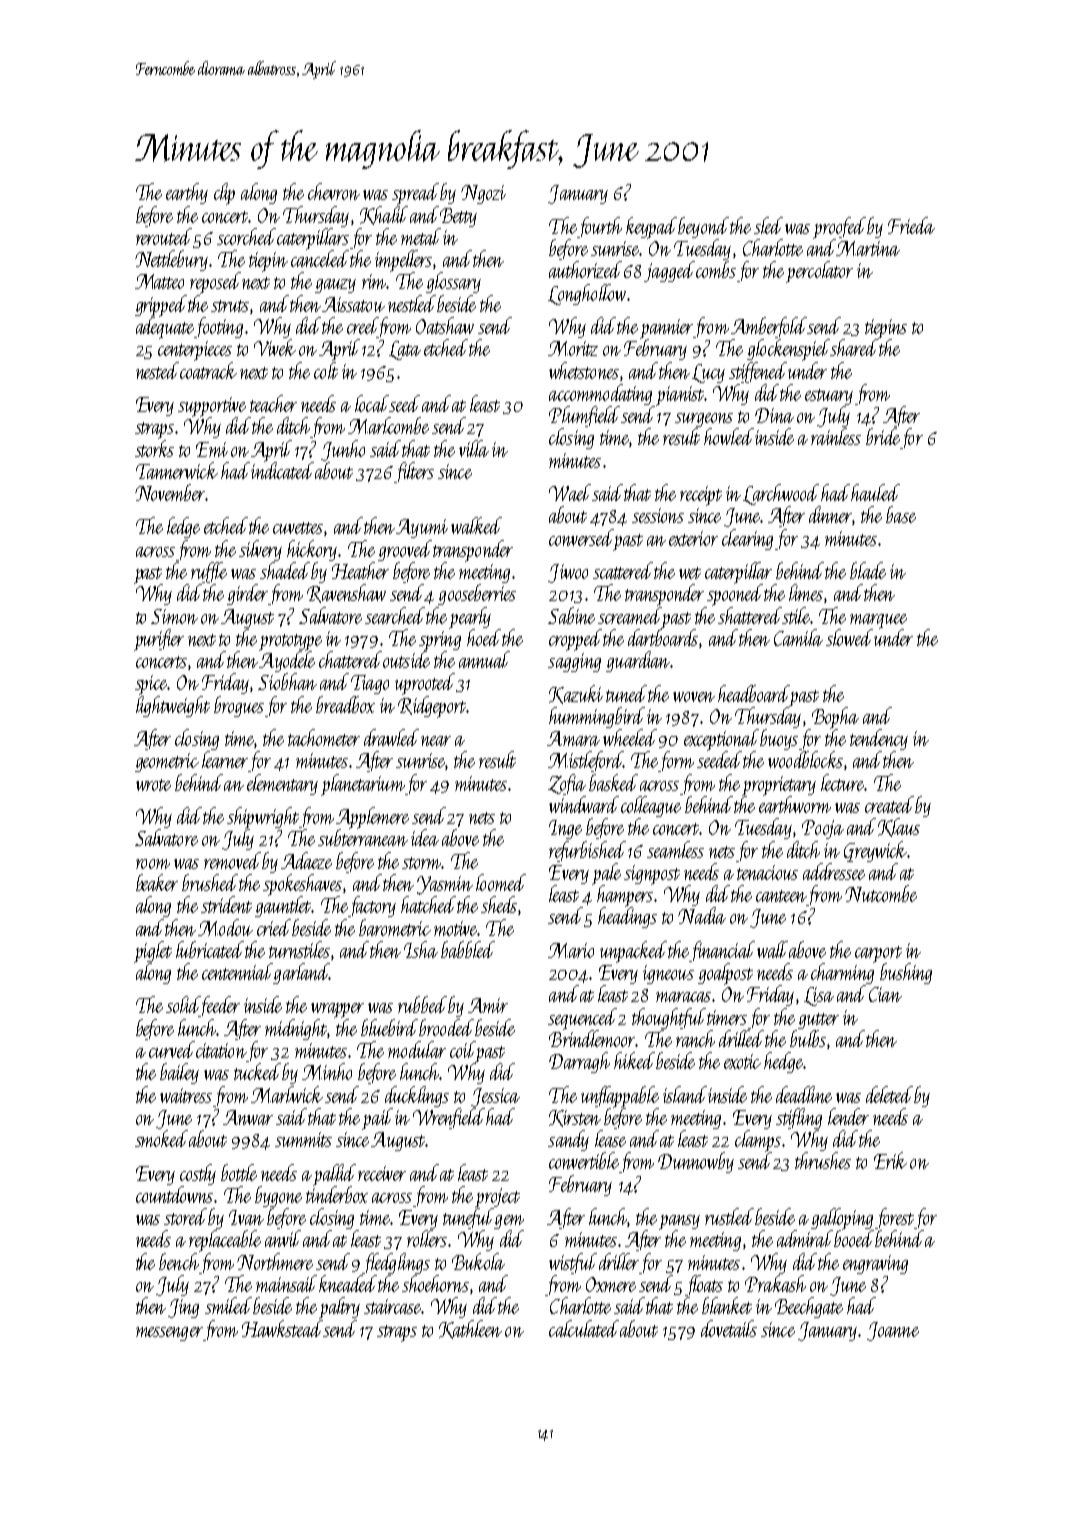 The height and width of the screenshot is (1524, 1073). Describe the element at coordinates (425, 837) in the screenshot. I see `idea` at that location.
